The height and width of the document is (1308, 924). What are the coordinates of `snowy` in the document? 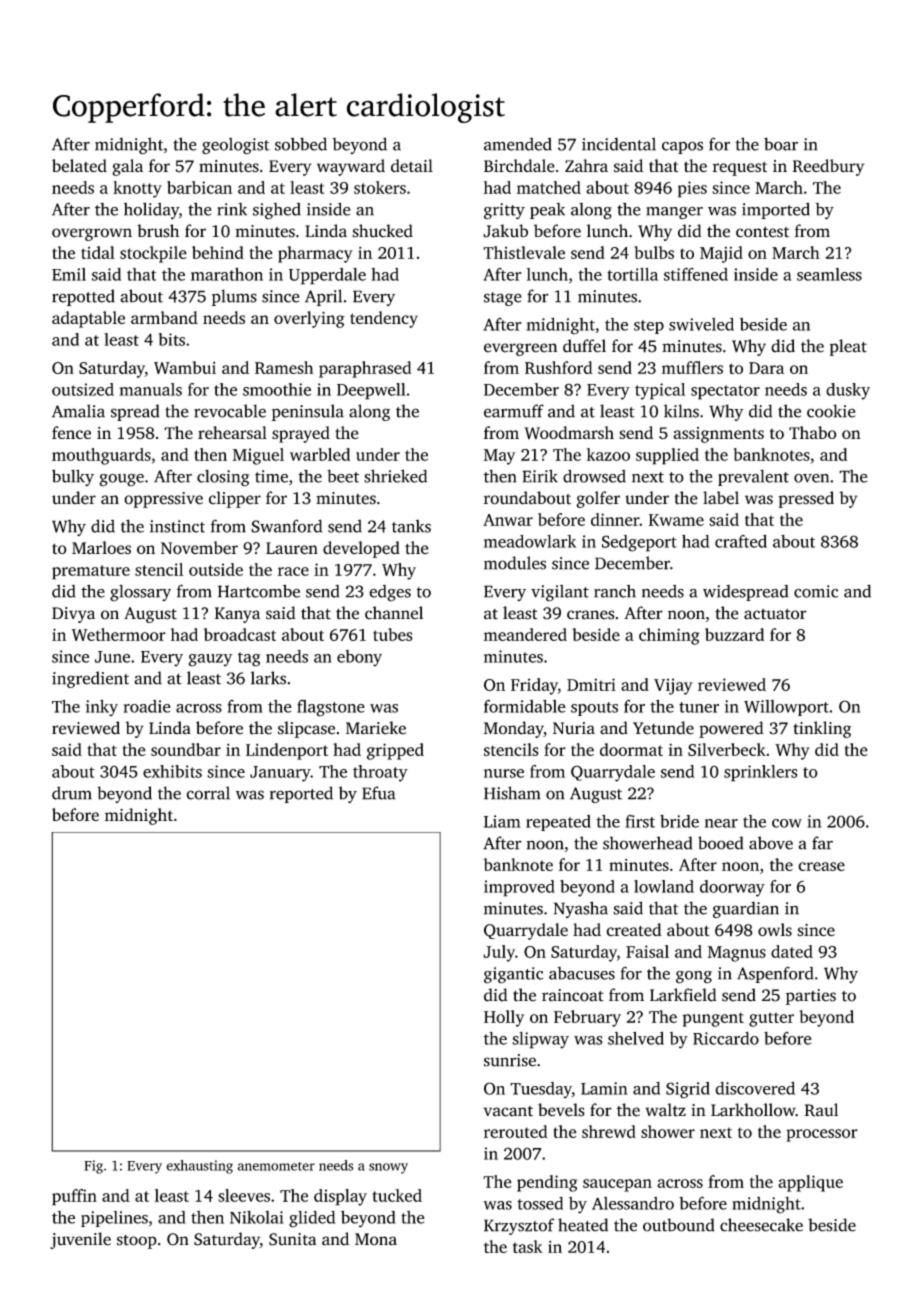 It's located at (388, 1168).
